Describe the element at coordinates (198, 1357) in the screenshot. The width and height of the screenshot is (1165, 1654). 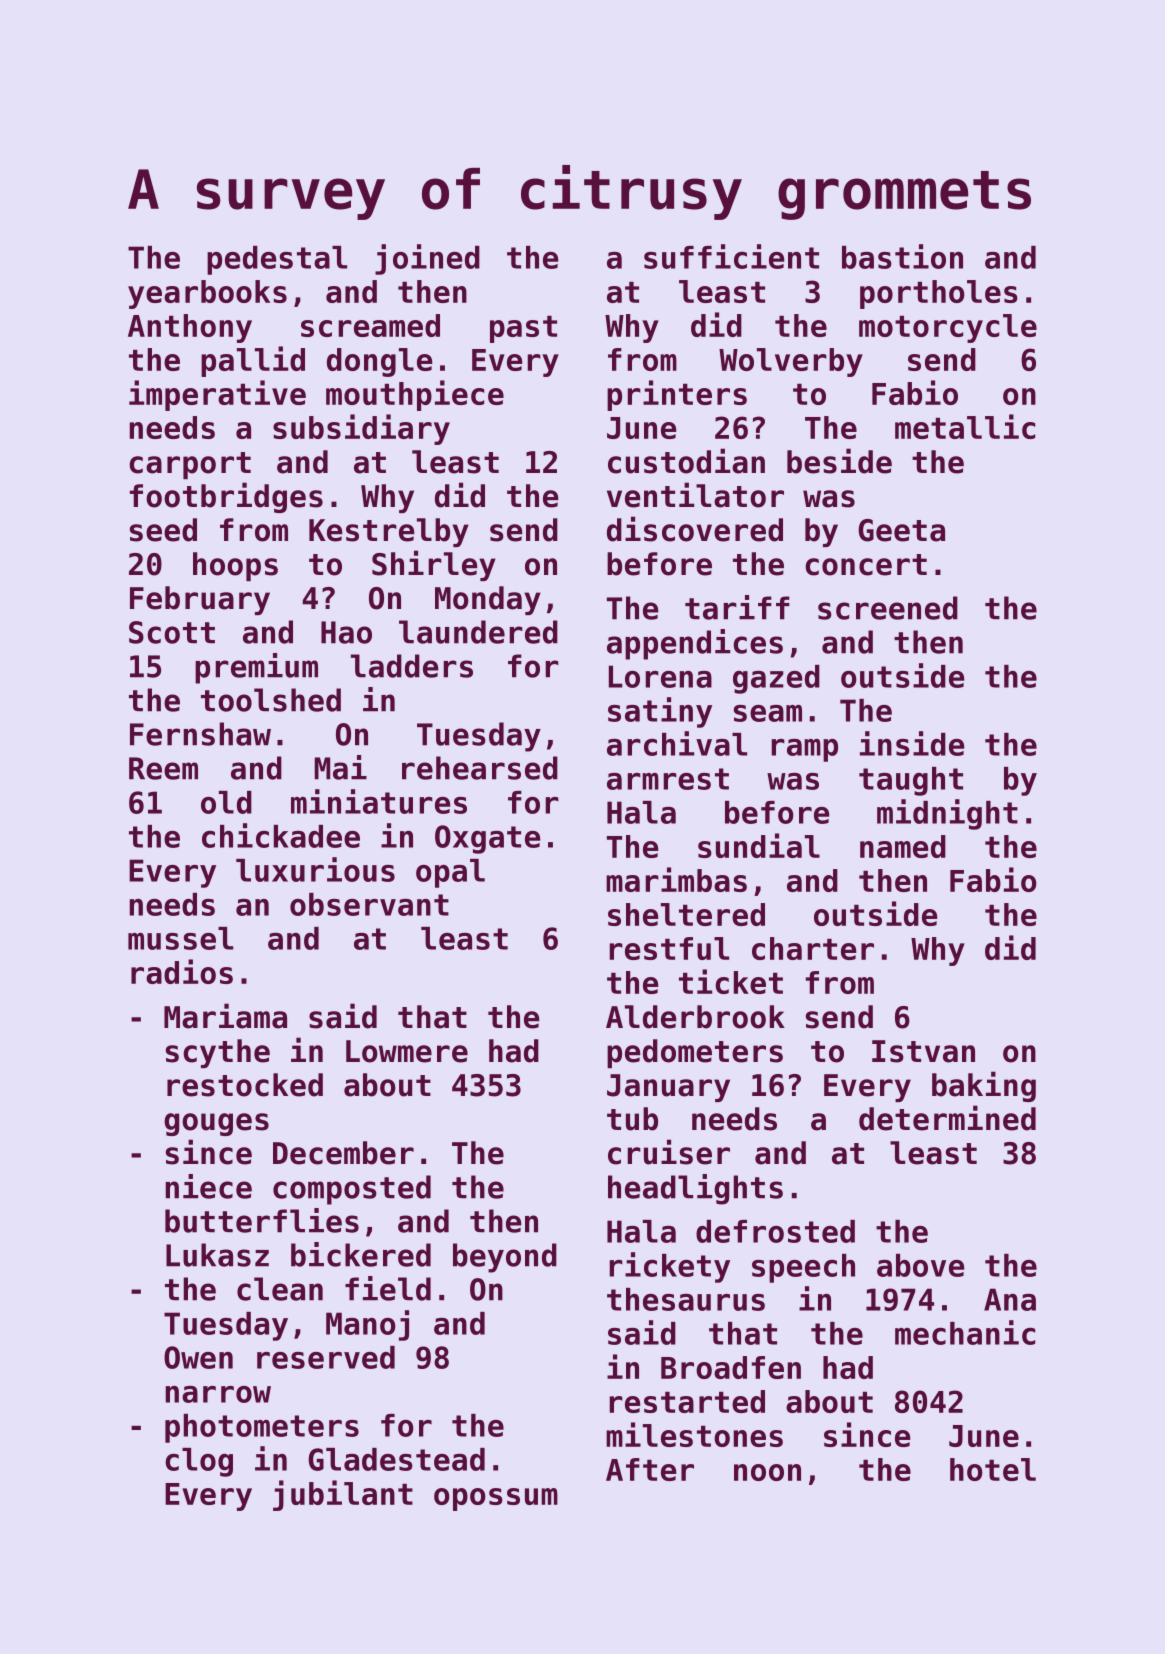
I see `Owen` at that location.
